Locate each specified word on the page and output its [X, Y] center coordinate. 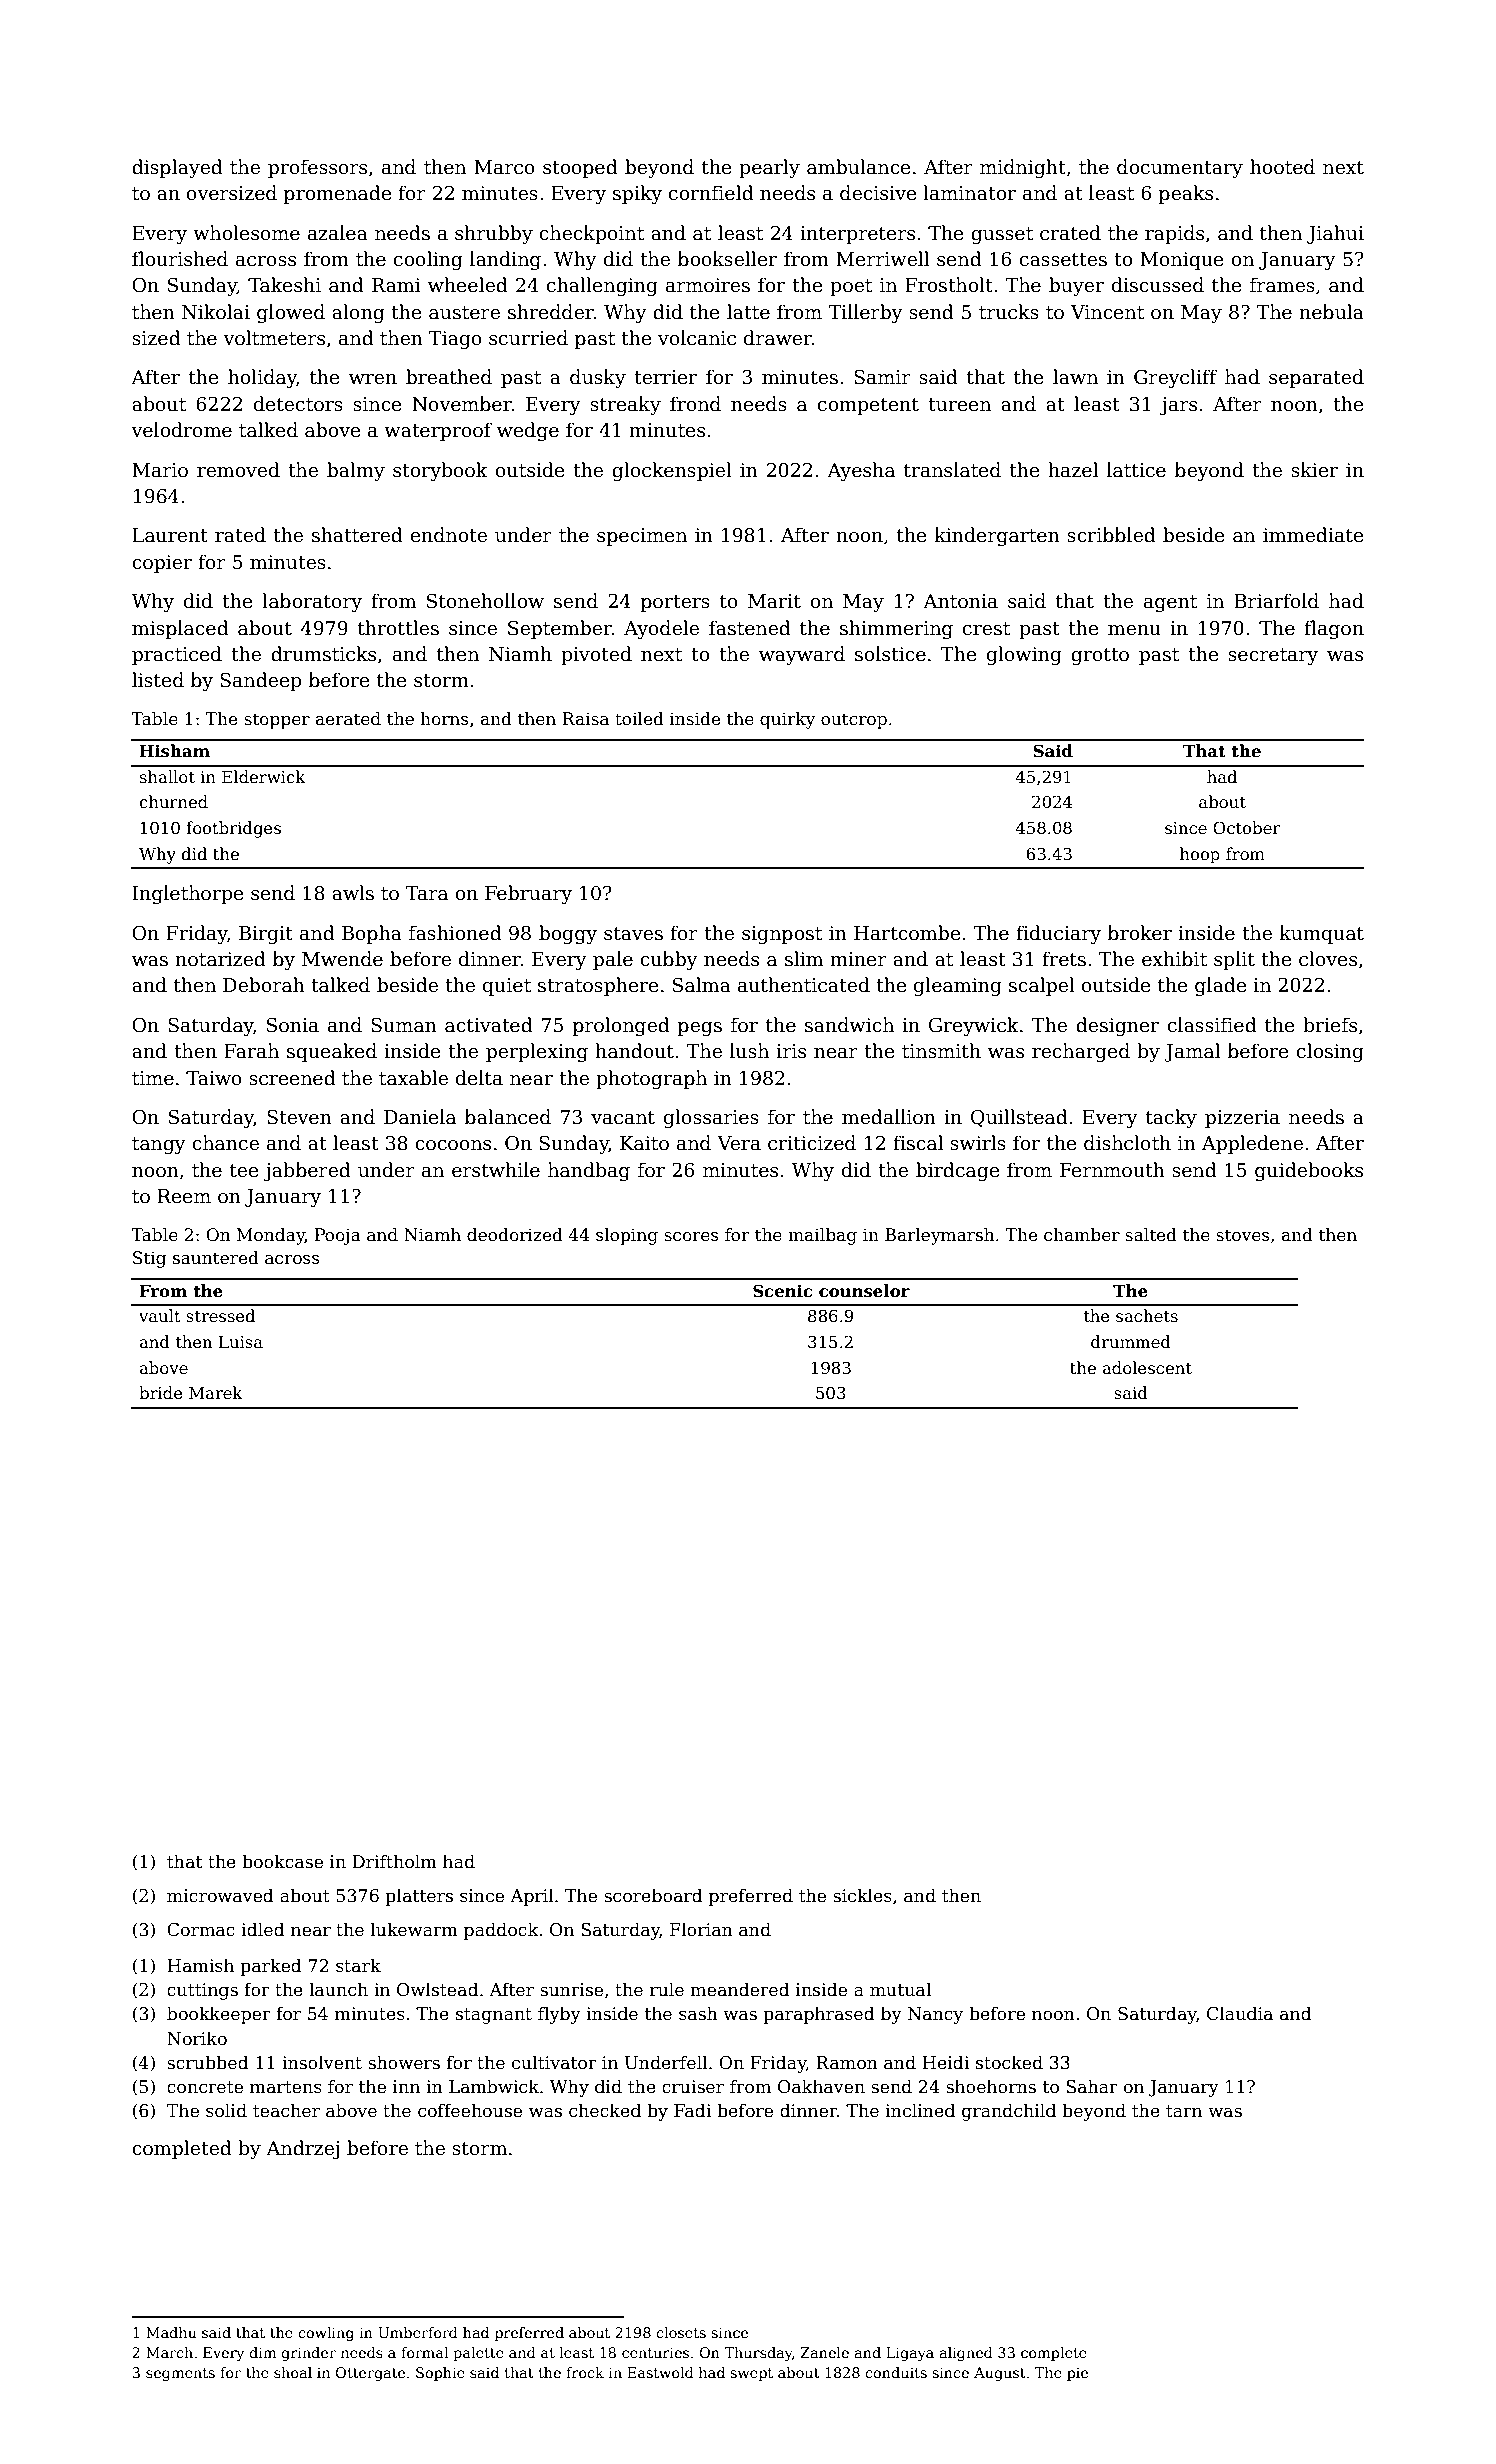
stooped [580, 168]
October [1247, 828]
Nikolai [216, 312]
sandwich [849, 1025]
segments [180, 2374]
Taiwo [214, 1078]
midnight [1023, 168]
